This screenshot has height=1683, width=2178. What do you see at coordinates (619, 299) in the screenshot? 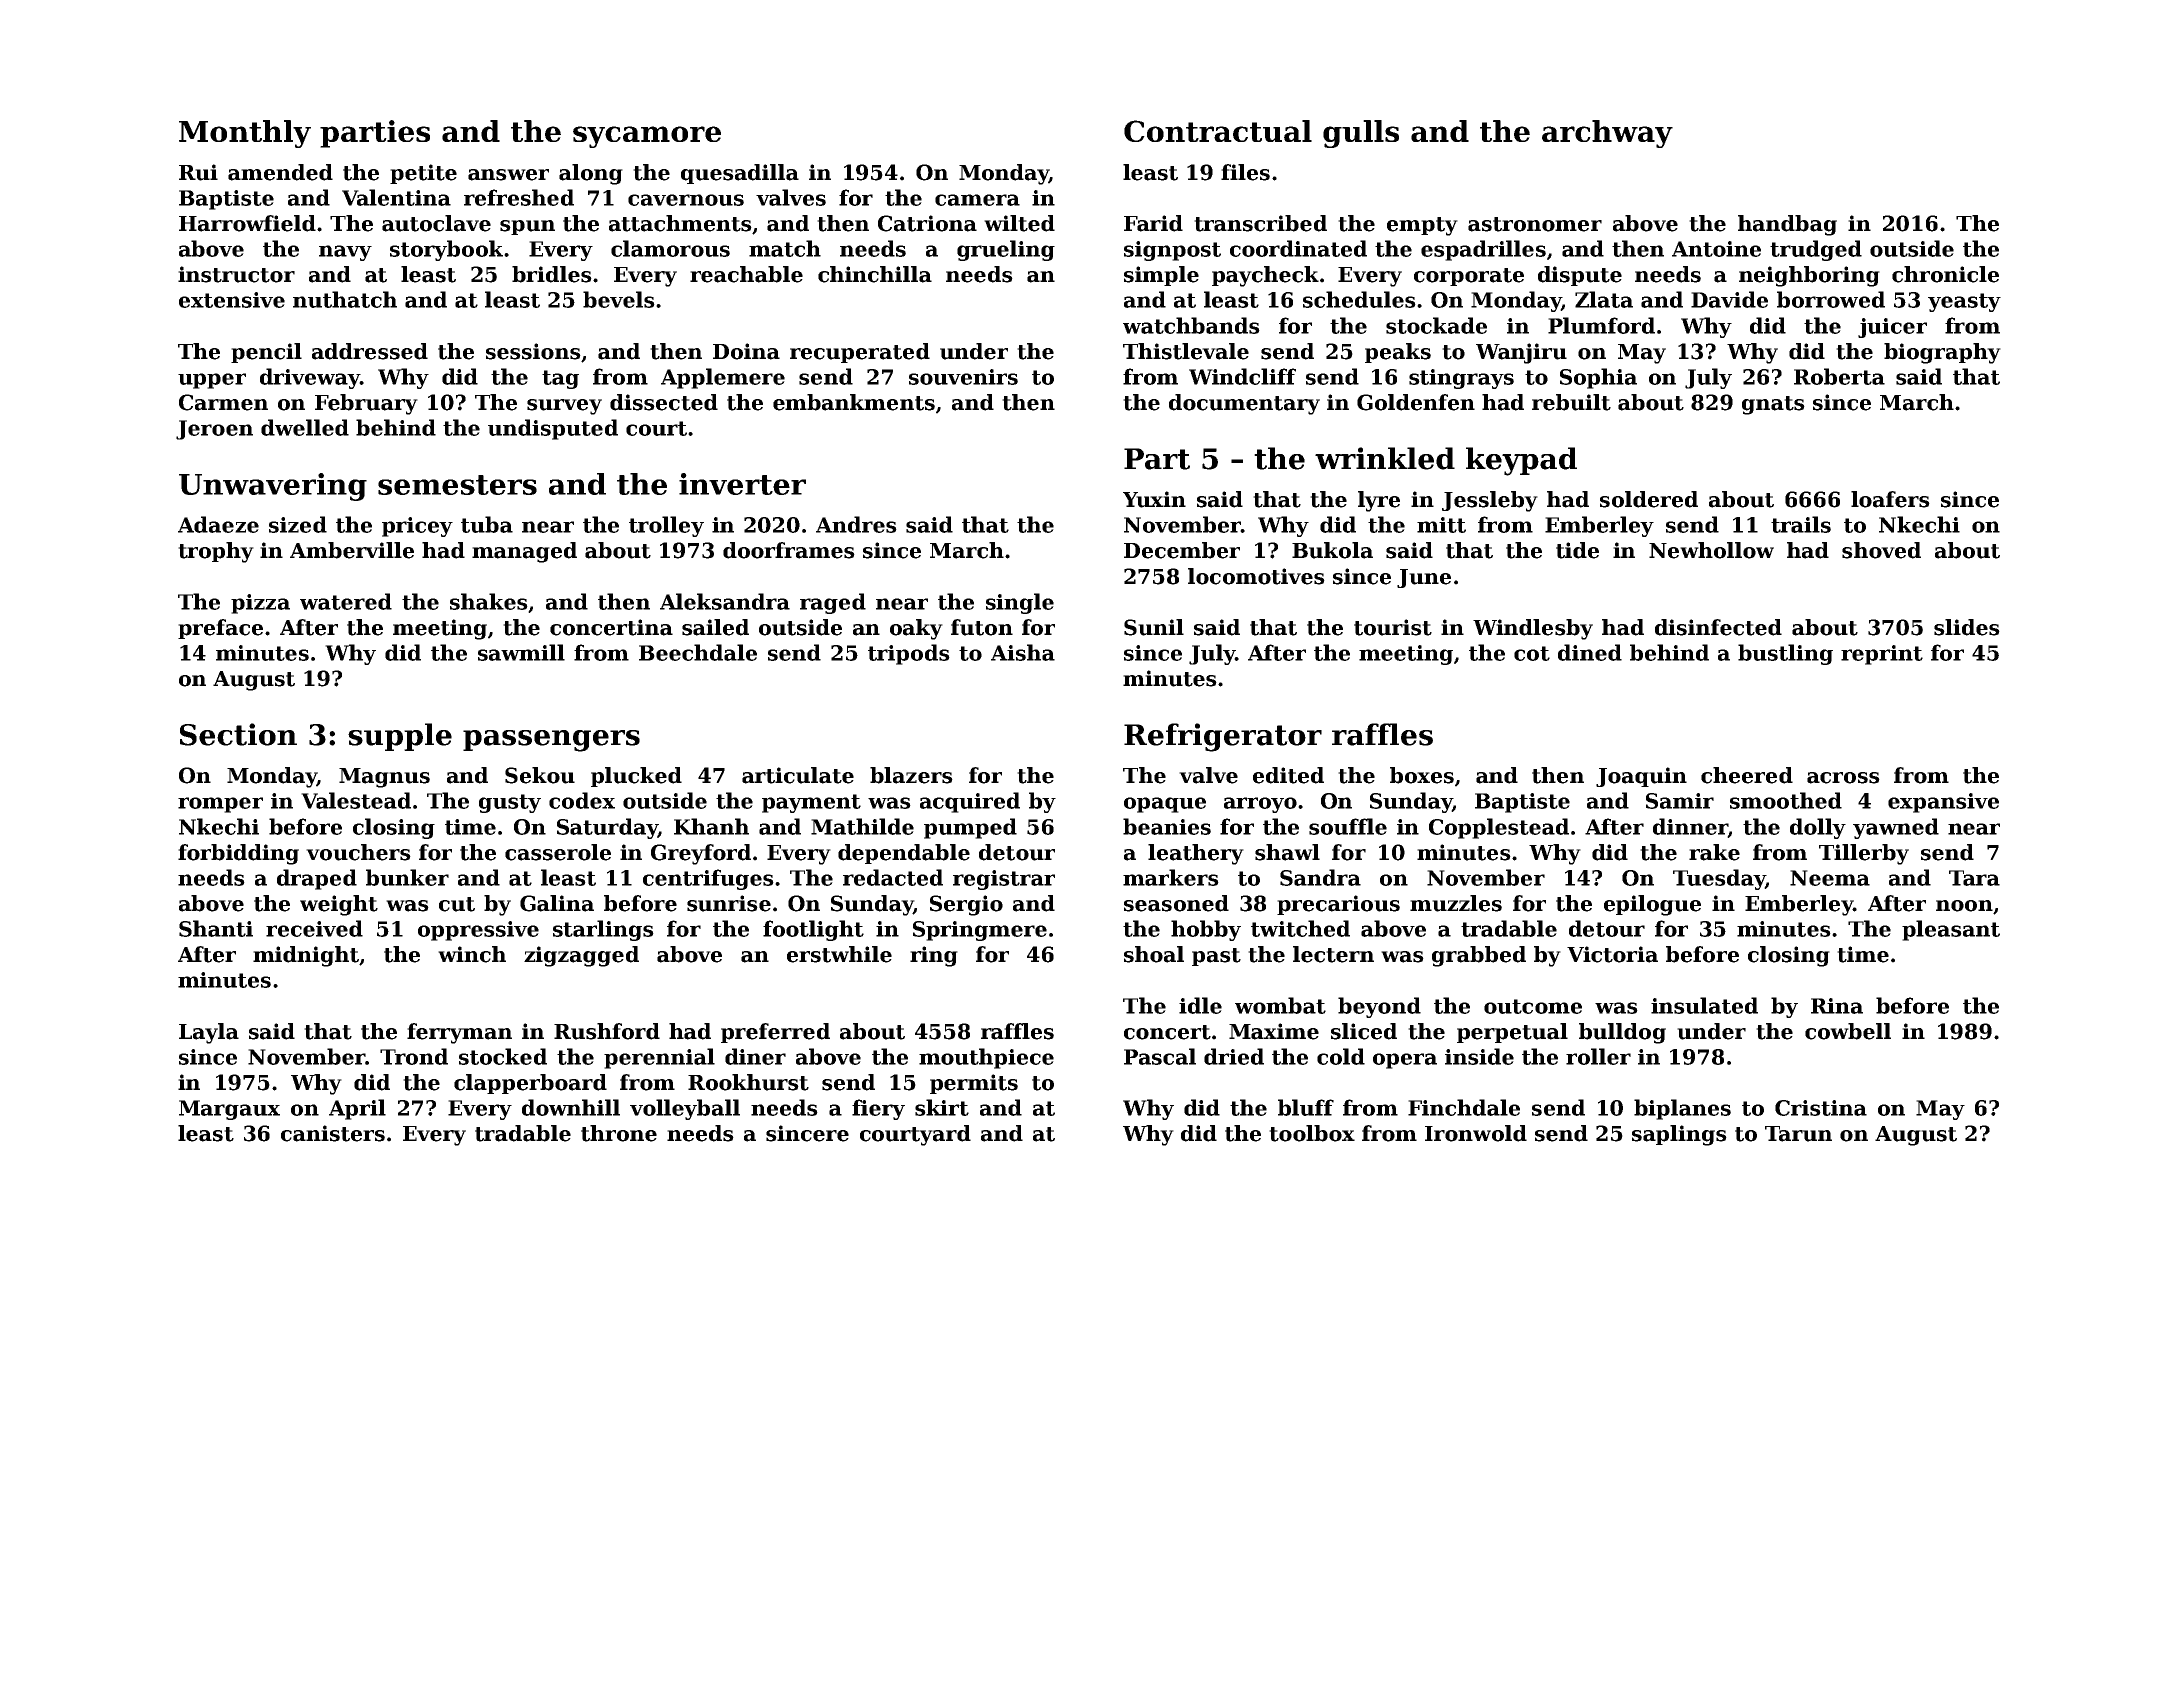
I see `bevels` at bounding box center [619, 299].
